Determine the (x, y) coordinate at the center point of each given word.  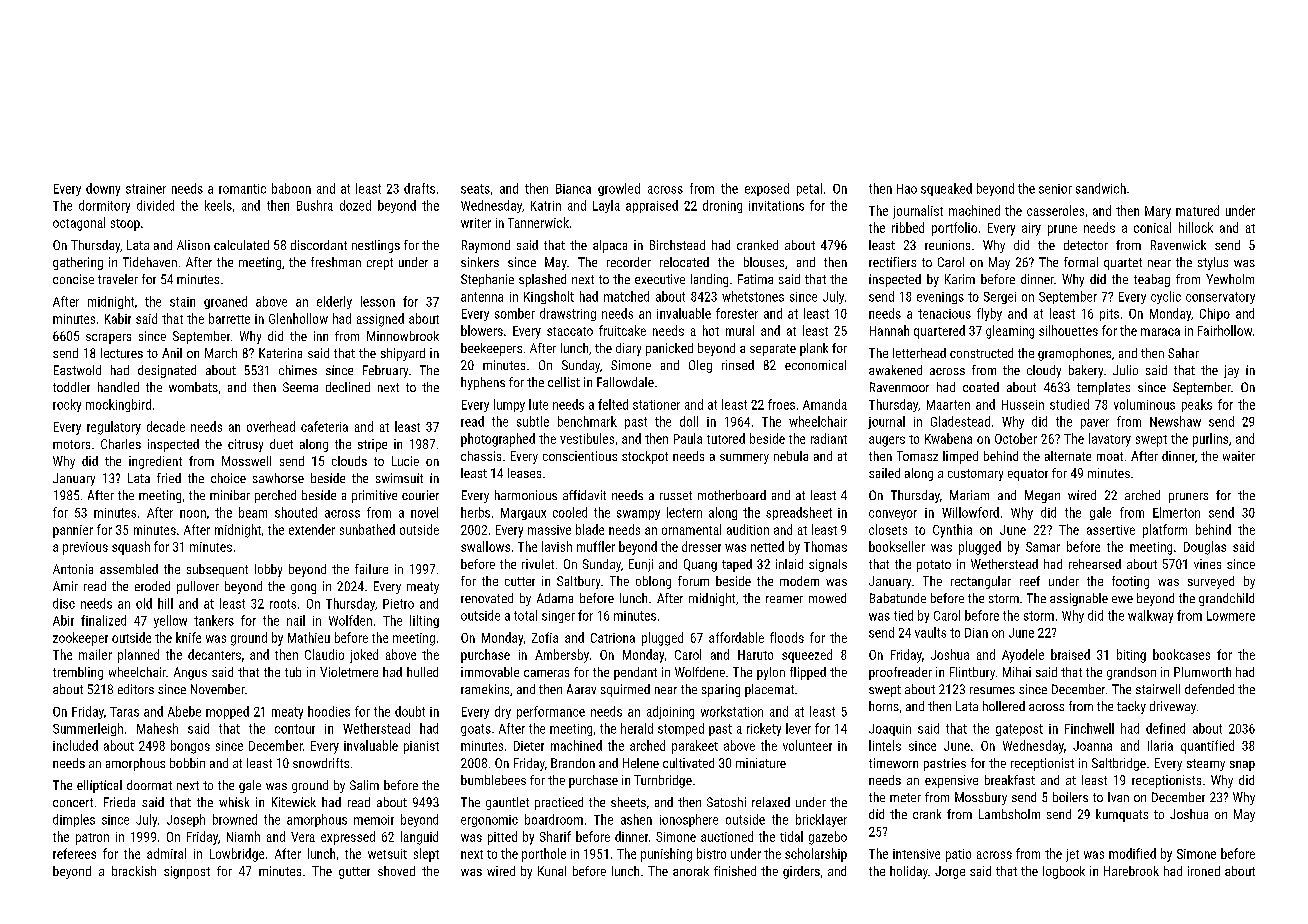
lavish (557, 546)
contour (295, 729)
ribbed (908, 227)
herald (637, 728)
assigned (380, 320)
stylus (1213, 263)
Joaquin (890, 730)
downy (103, 189)
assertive (1111, 530)
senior (1055, 189)
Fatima (755, 279)
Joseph (186, 820)
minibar (230, 495)
